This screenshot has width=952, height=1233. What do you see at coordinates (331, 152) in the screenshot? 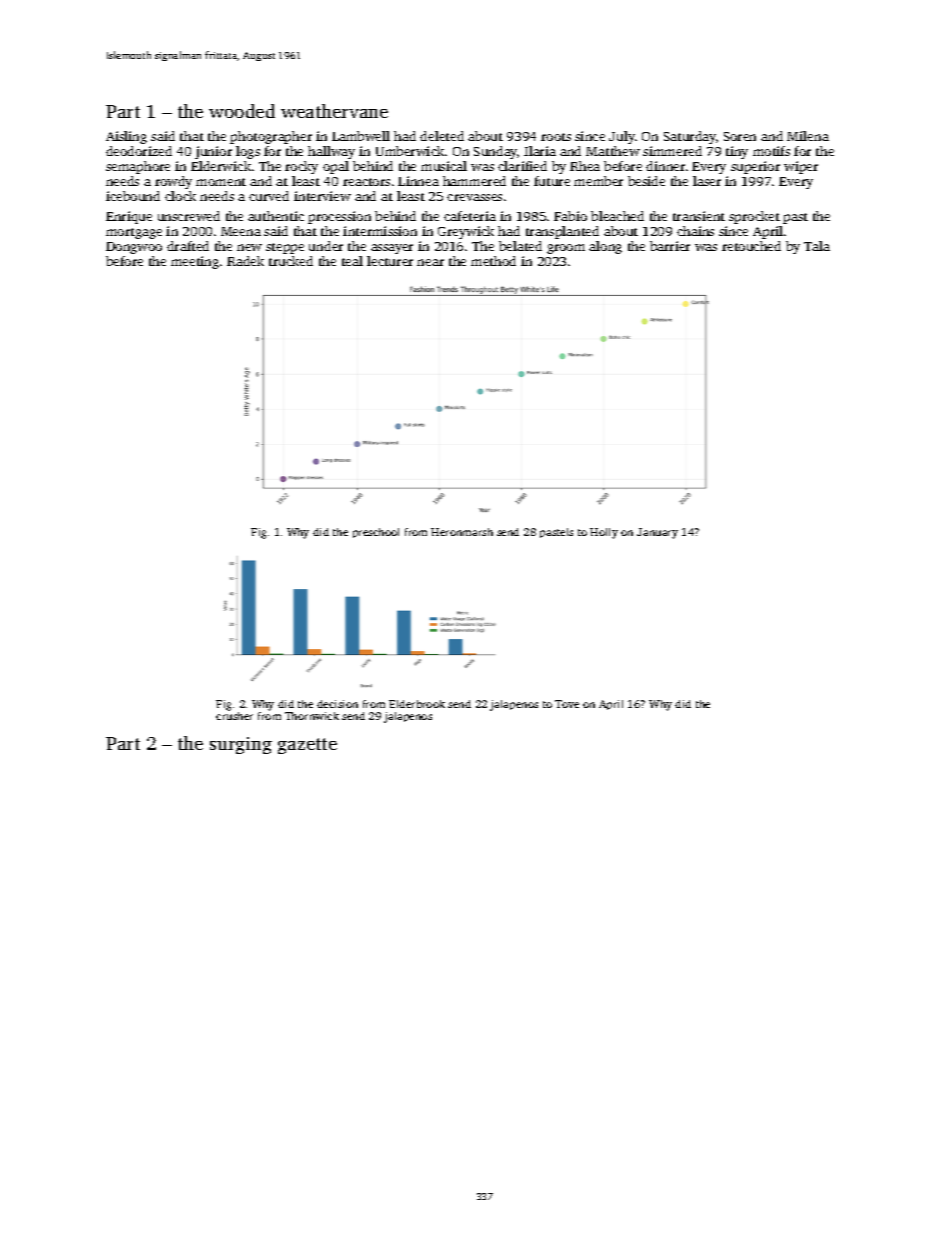
I see `hallway` at bounding box center [331, 152].
